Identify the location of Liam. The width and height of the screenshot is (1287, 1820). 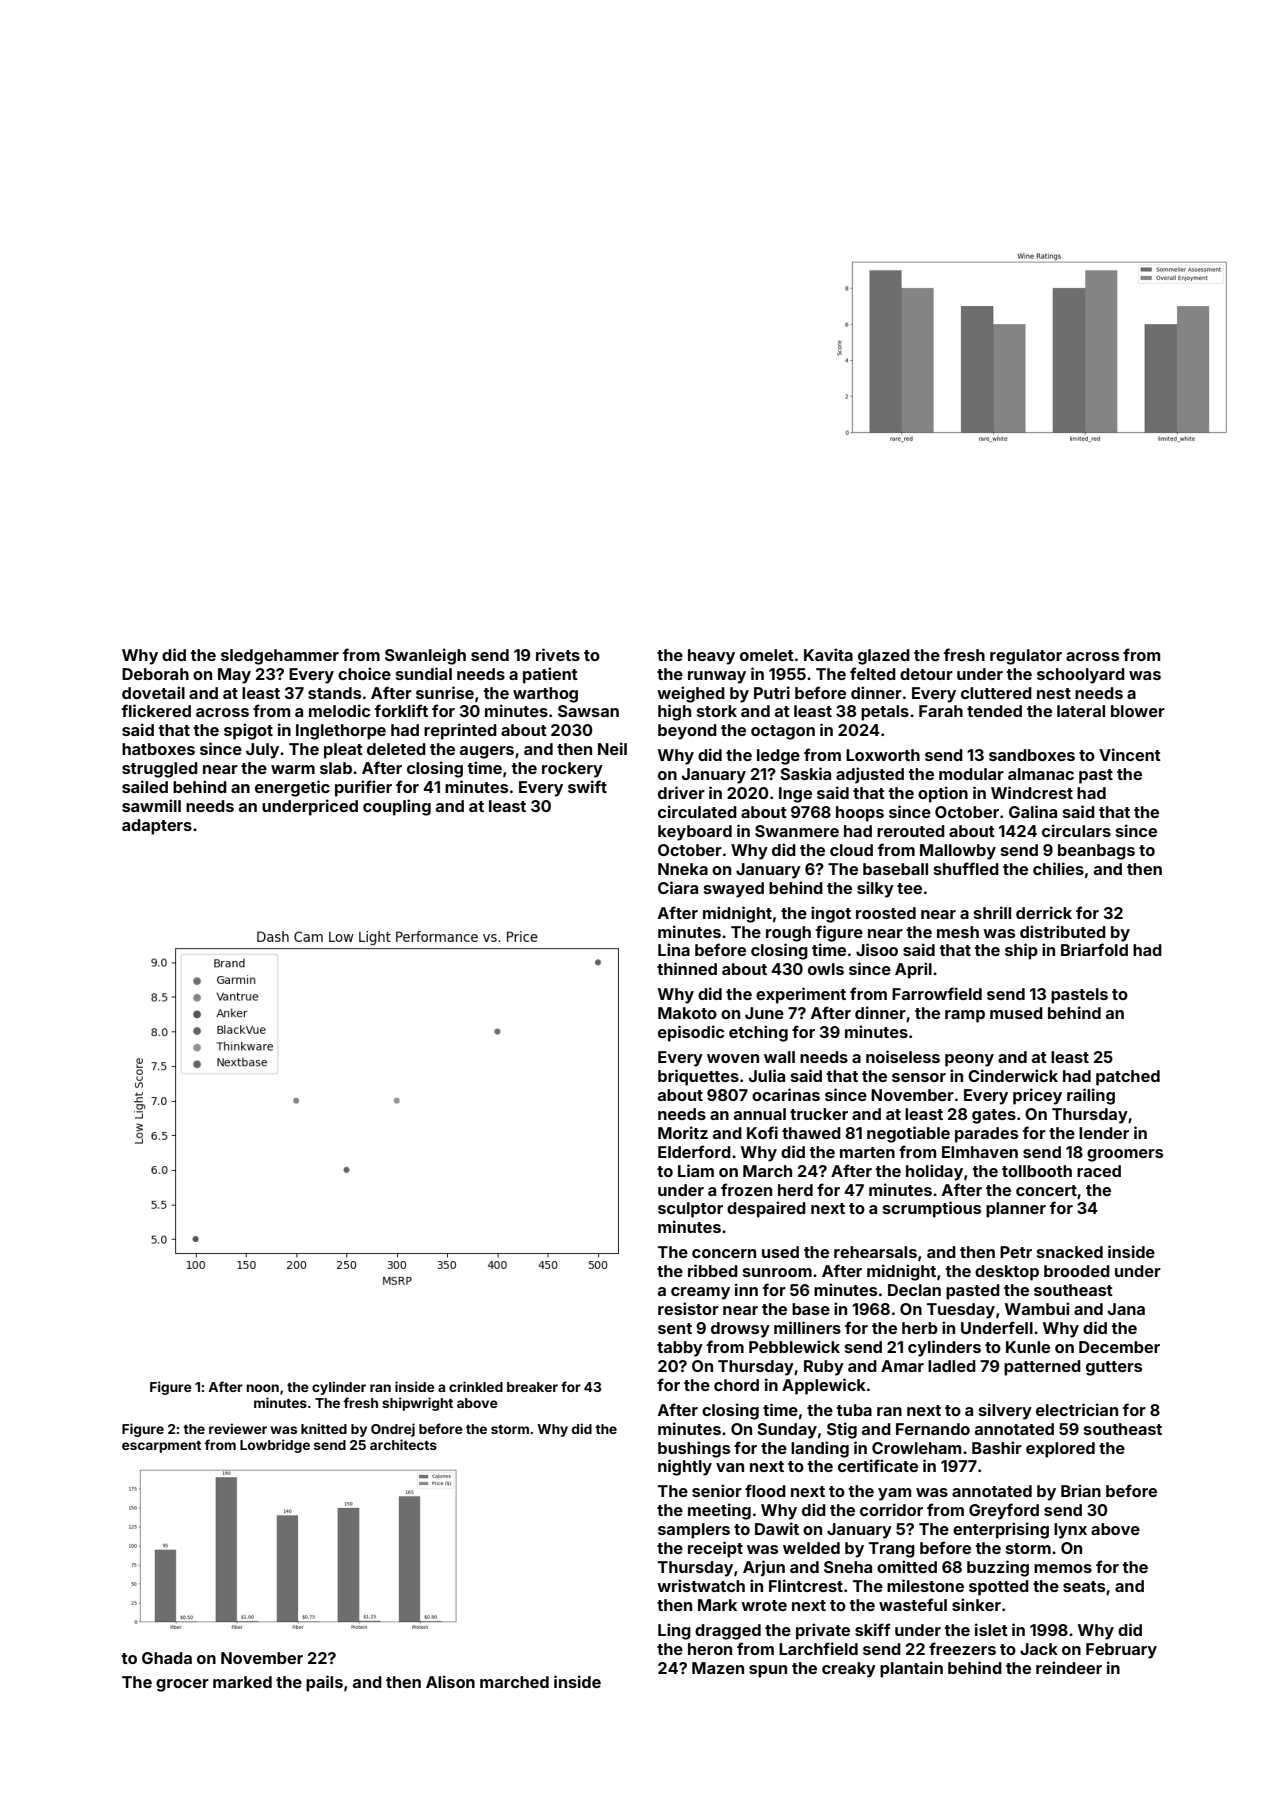
(696, 1170).
